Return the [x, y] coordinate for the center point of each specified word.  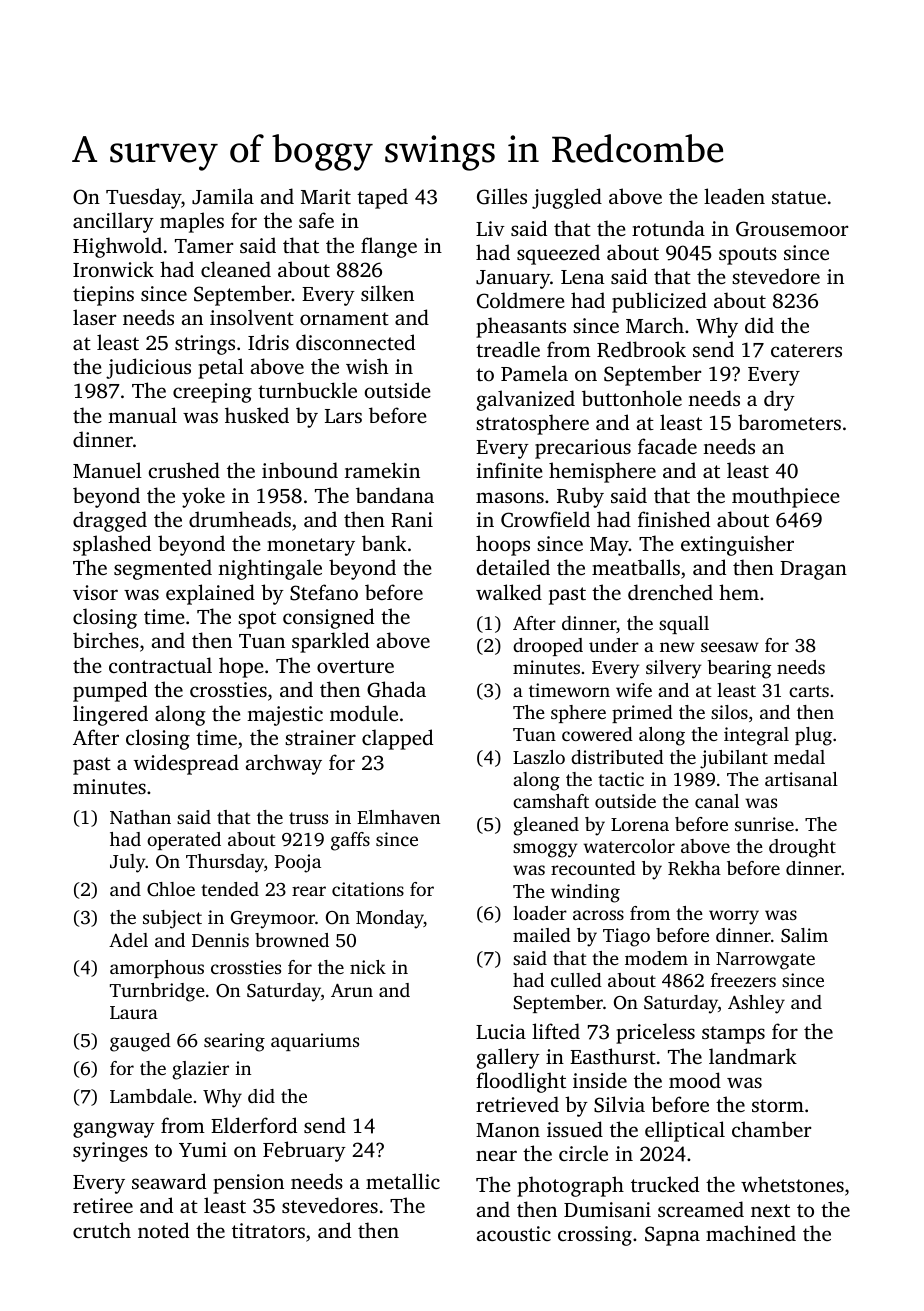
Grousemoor [792, 229]
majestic [285, 716]
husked [257, 415]
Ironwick [113, 269]
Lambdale [151, 1096]
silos [729, 712]
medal [799, 757]
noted [163, 1230]
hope [241, 667]
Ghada [396, 689]
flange [389, 247]
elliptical [685, 1131]
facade [667, 446]
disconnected [355, 342]
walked [509, 592]
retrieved [517, 1104]
